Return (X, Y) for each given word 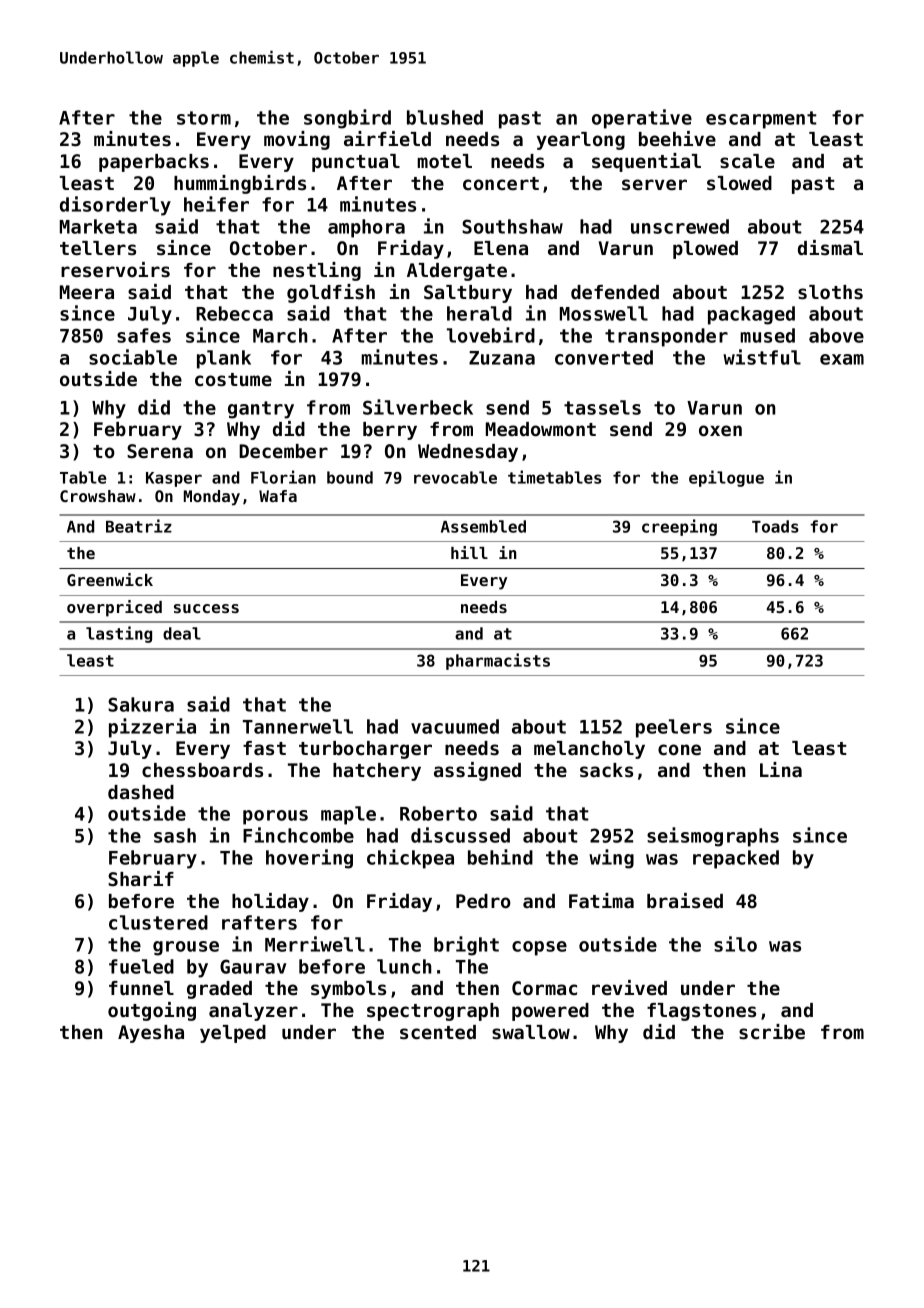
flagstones (701, 1012)
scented (438, 1032)
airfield (387, 138)
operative (642, 119)
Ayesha (151, 1034)
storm (204, 118)
